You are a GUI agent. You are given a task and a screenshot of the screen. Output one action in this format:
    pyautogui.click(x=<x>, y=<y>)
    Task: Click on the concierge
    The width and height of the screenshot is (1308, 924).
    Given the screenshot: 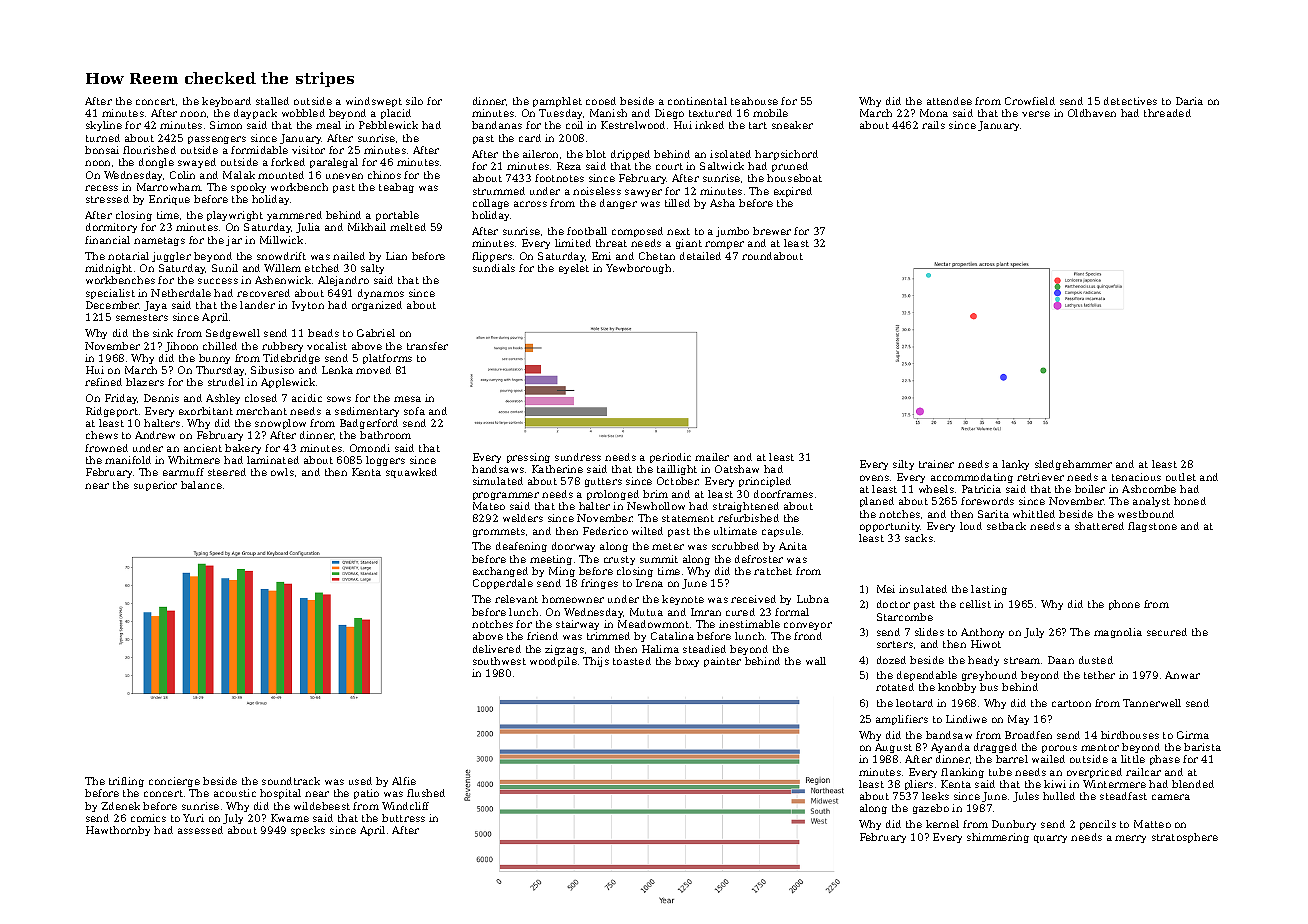 What is the action you would take?
    pyautogui.click(x=174, y=782)
